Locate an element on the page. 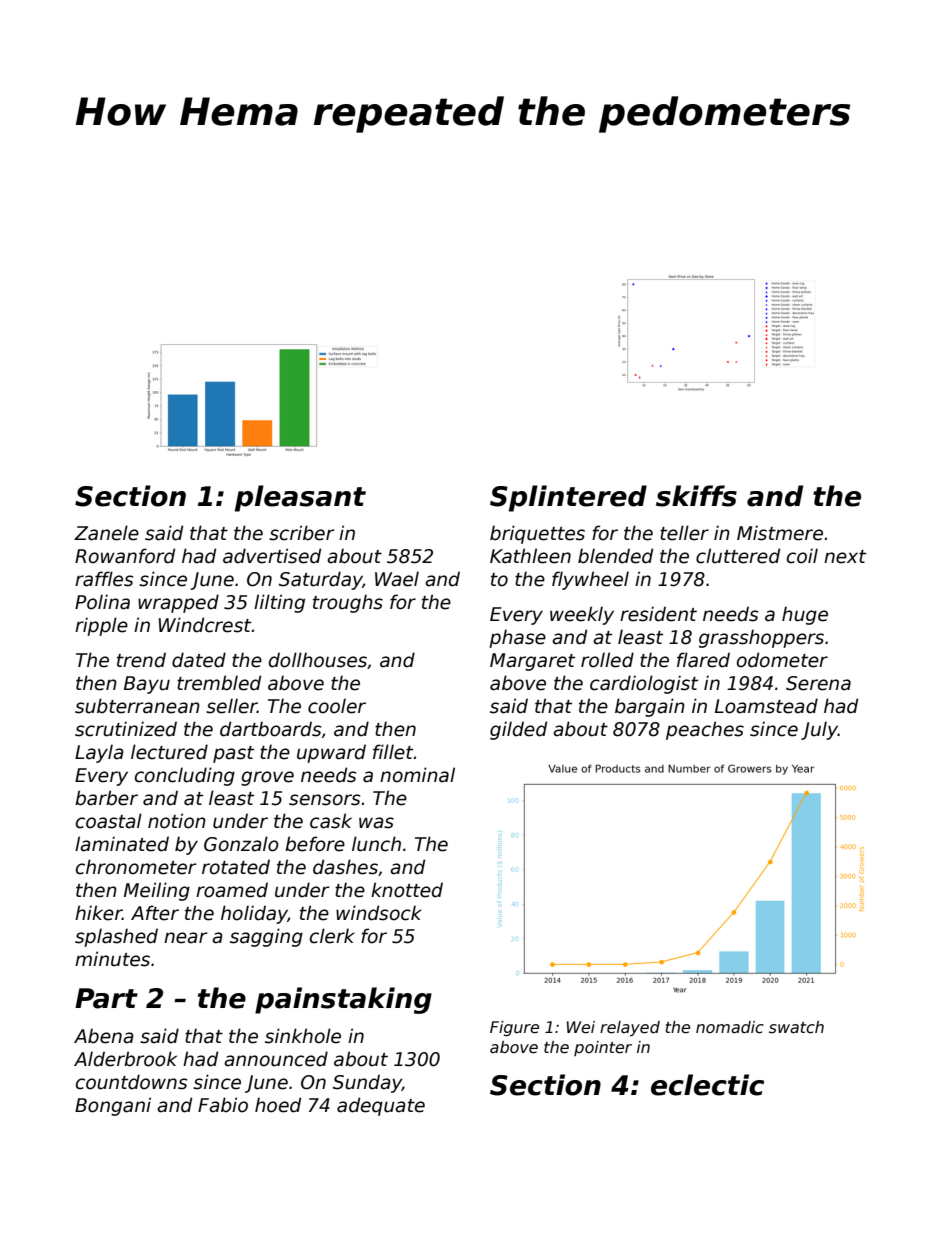  wrapped is located at coordinates (178, 603).
